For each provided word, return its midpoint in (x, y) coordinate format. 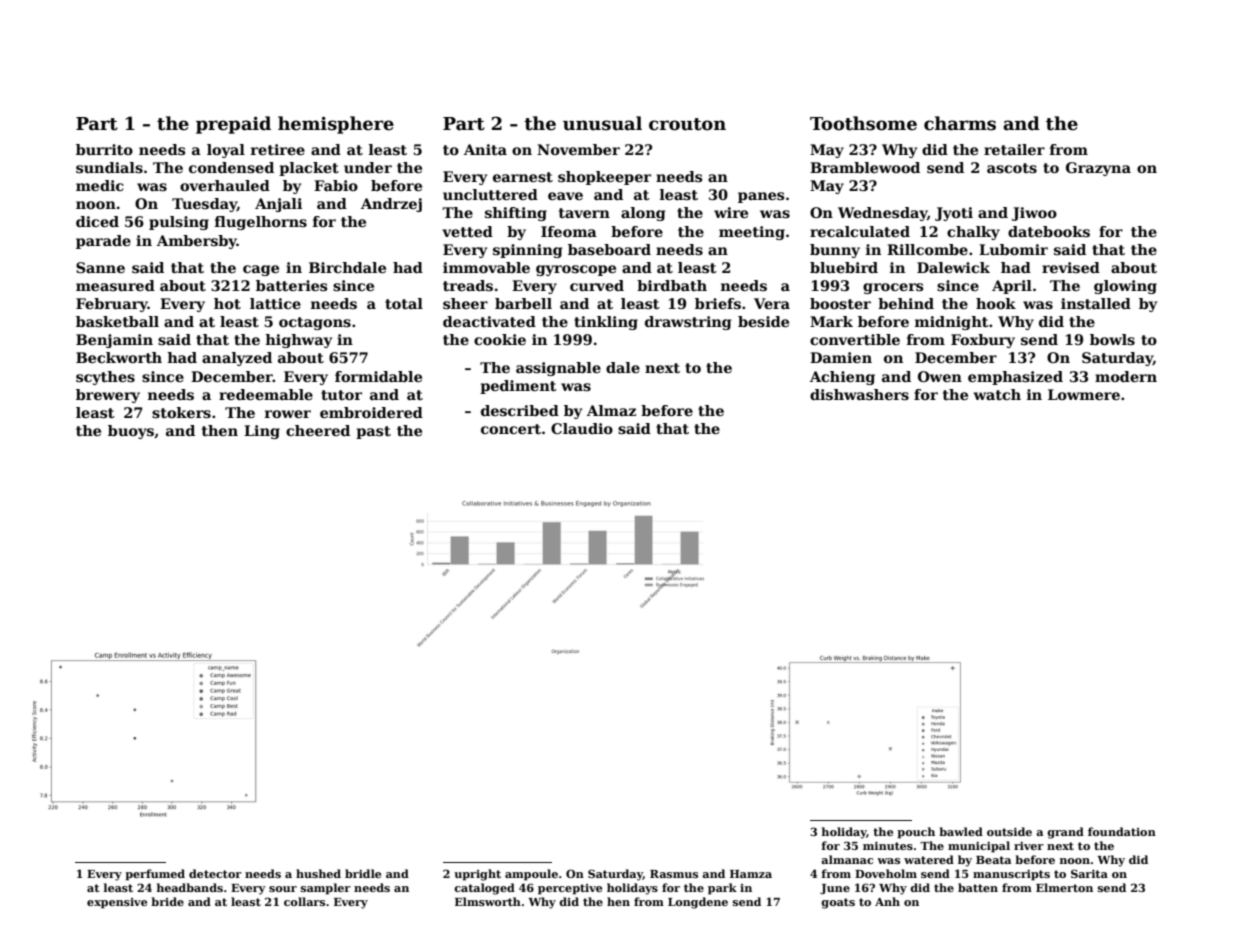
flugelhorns (261, 223)
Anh (887, 901)
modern (1126, 376)
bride (167, 901)
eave (565, 196)
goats (838, 903)
